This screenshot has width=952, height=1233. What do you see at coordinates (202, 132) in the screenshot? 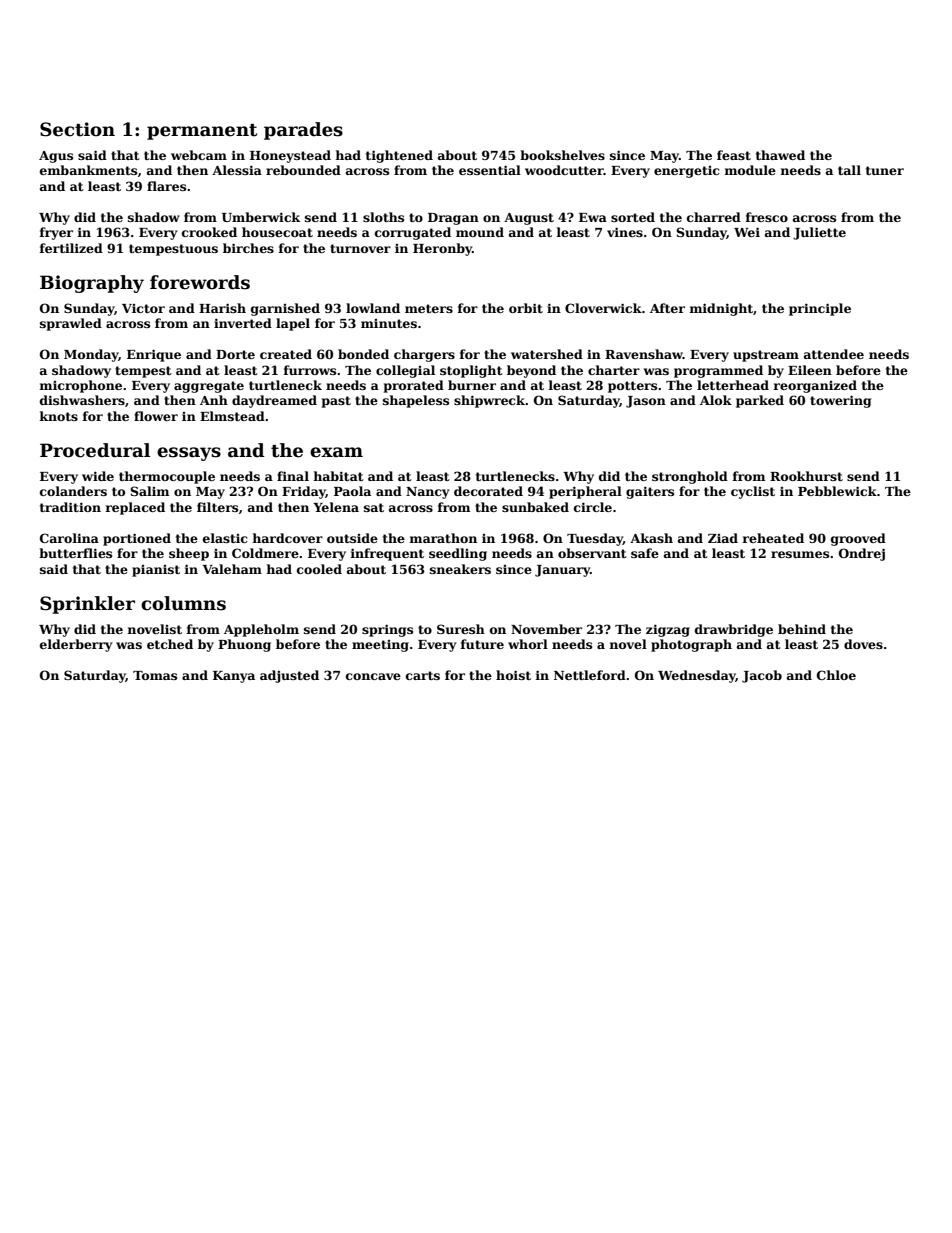
I see `permanent` at bounding box center [202, 132].
